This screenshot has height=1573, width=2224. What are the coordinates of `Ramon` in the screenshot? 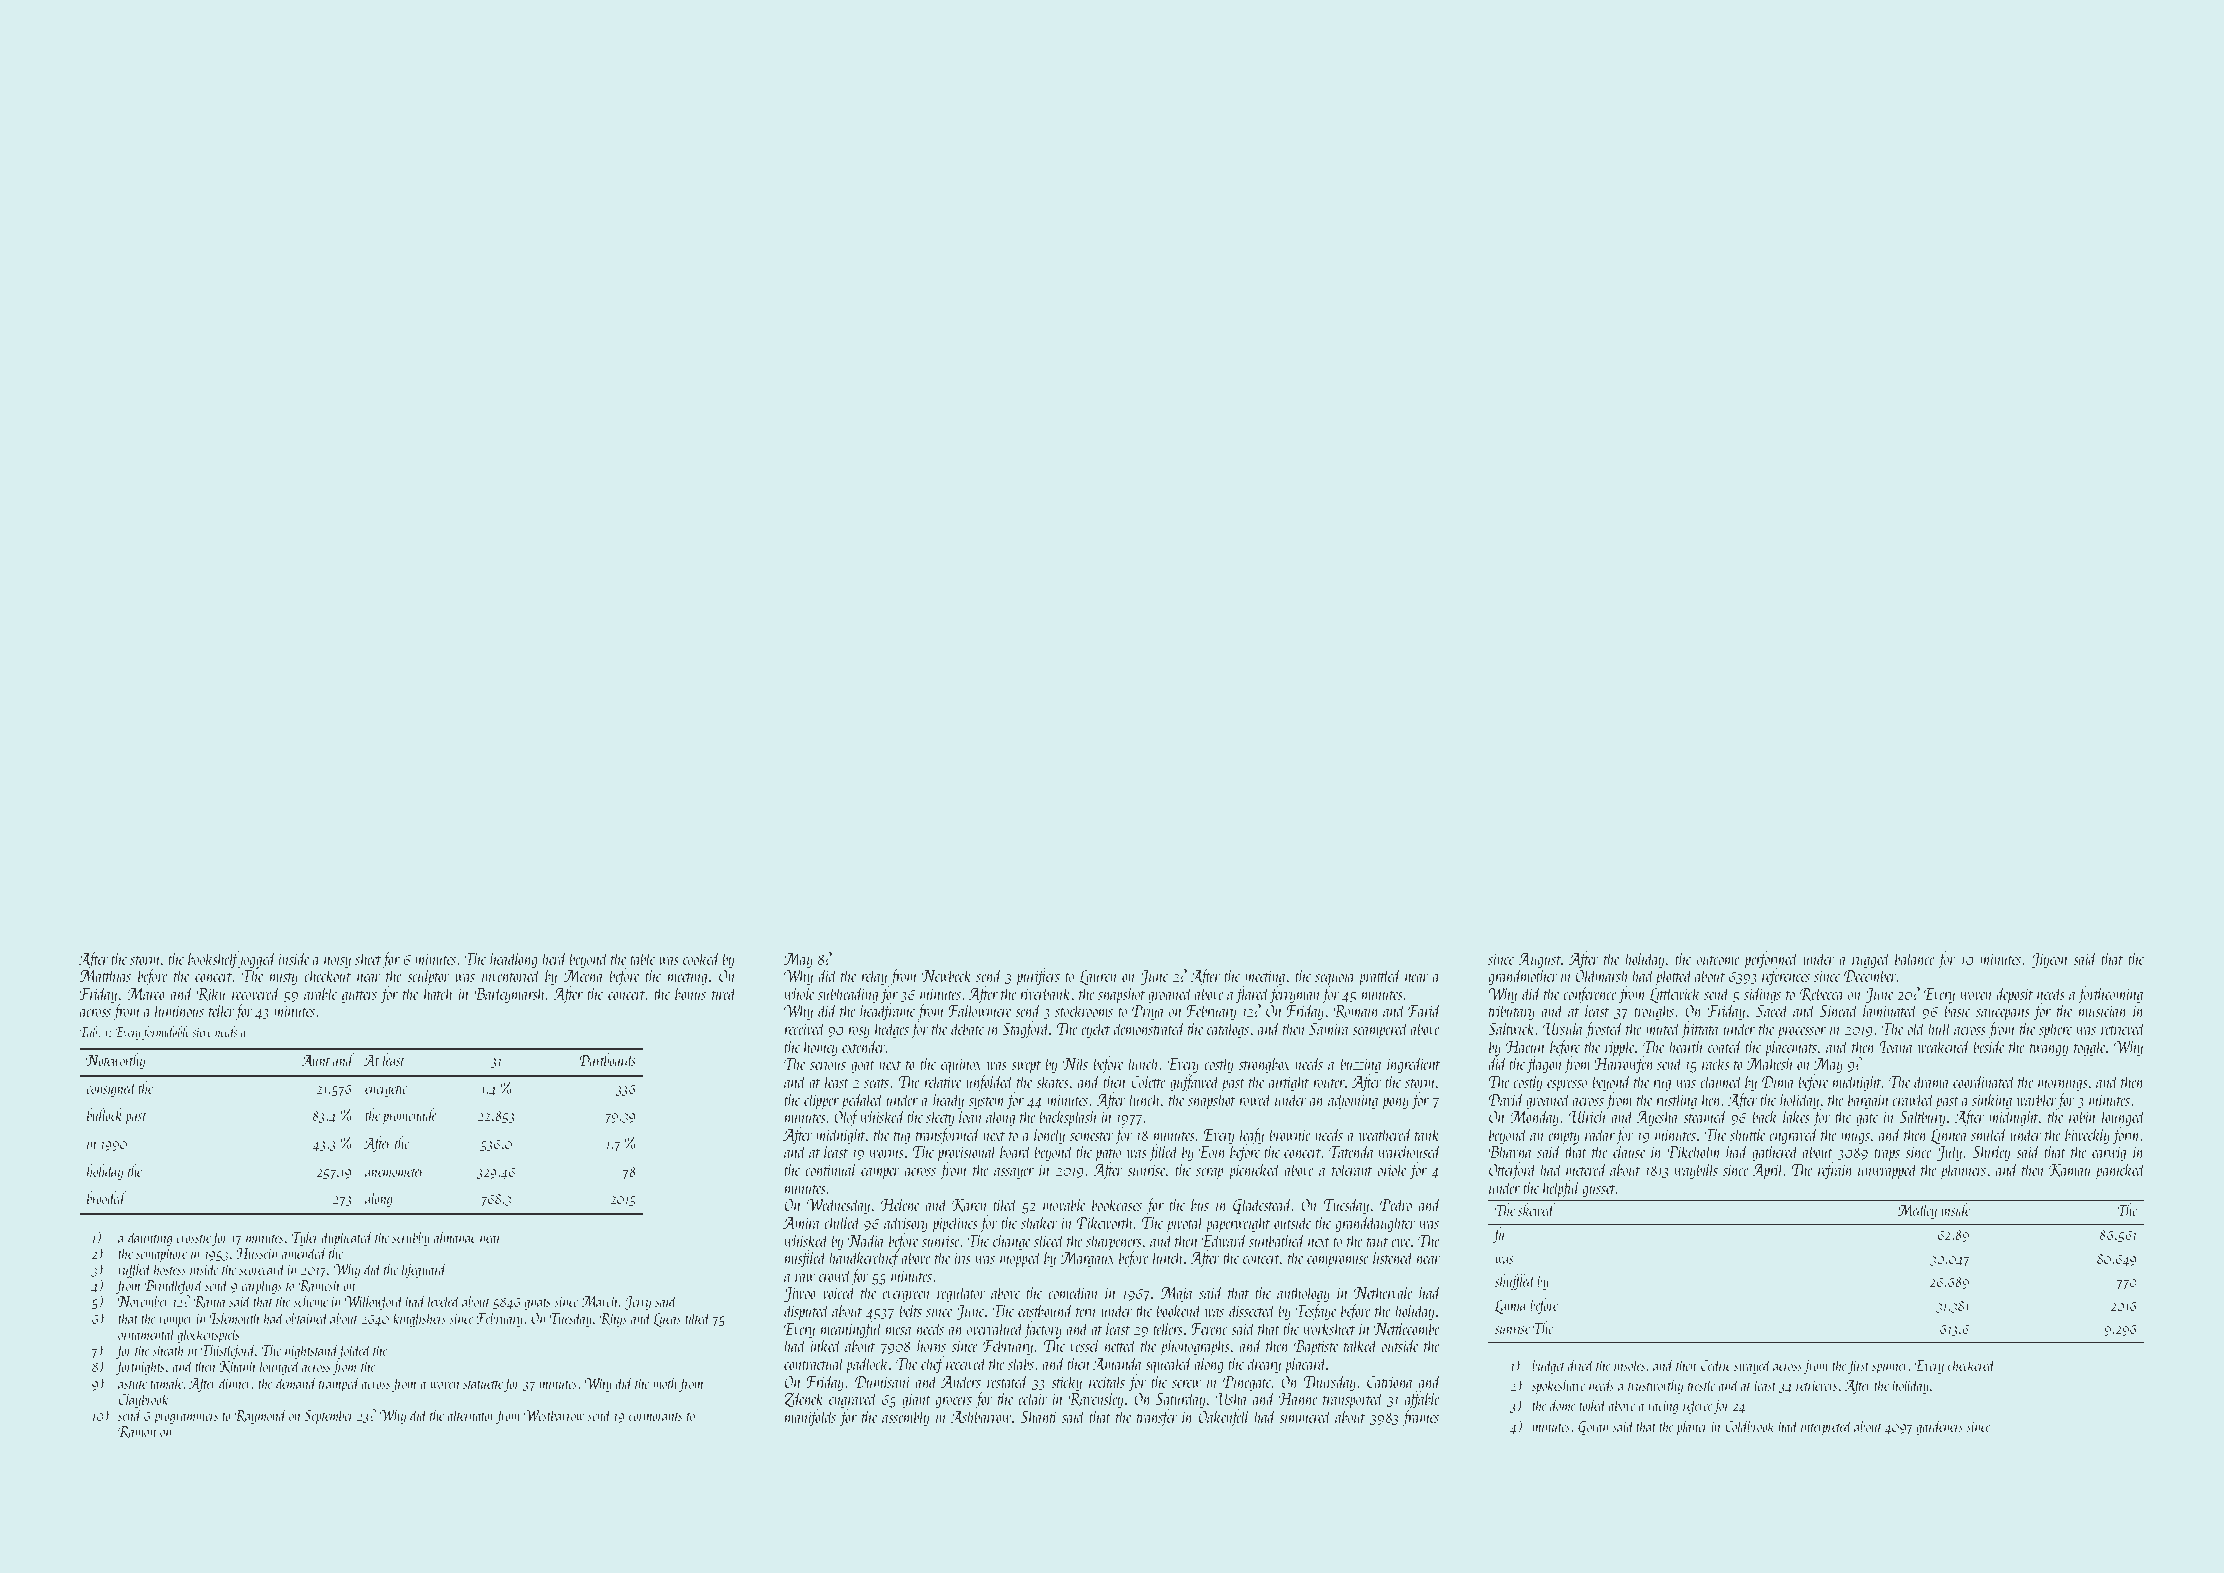 It's located at (137, 1432).
